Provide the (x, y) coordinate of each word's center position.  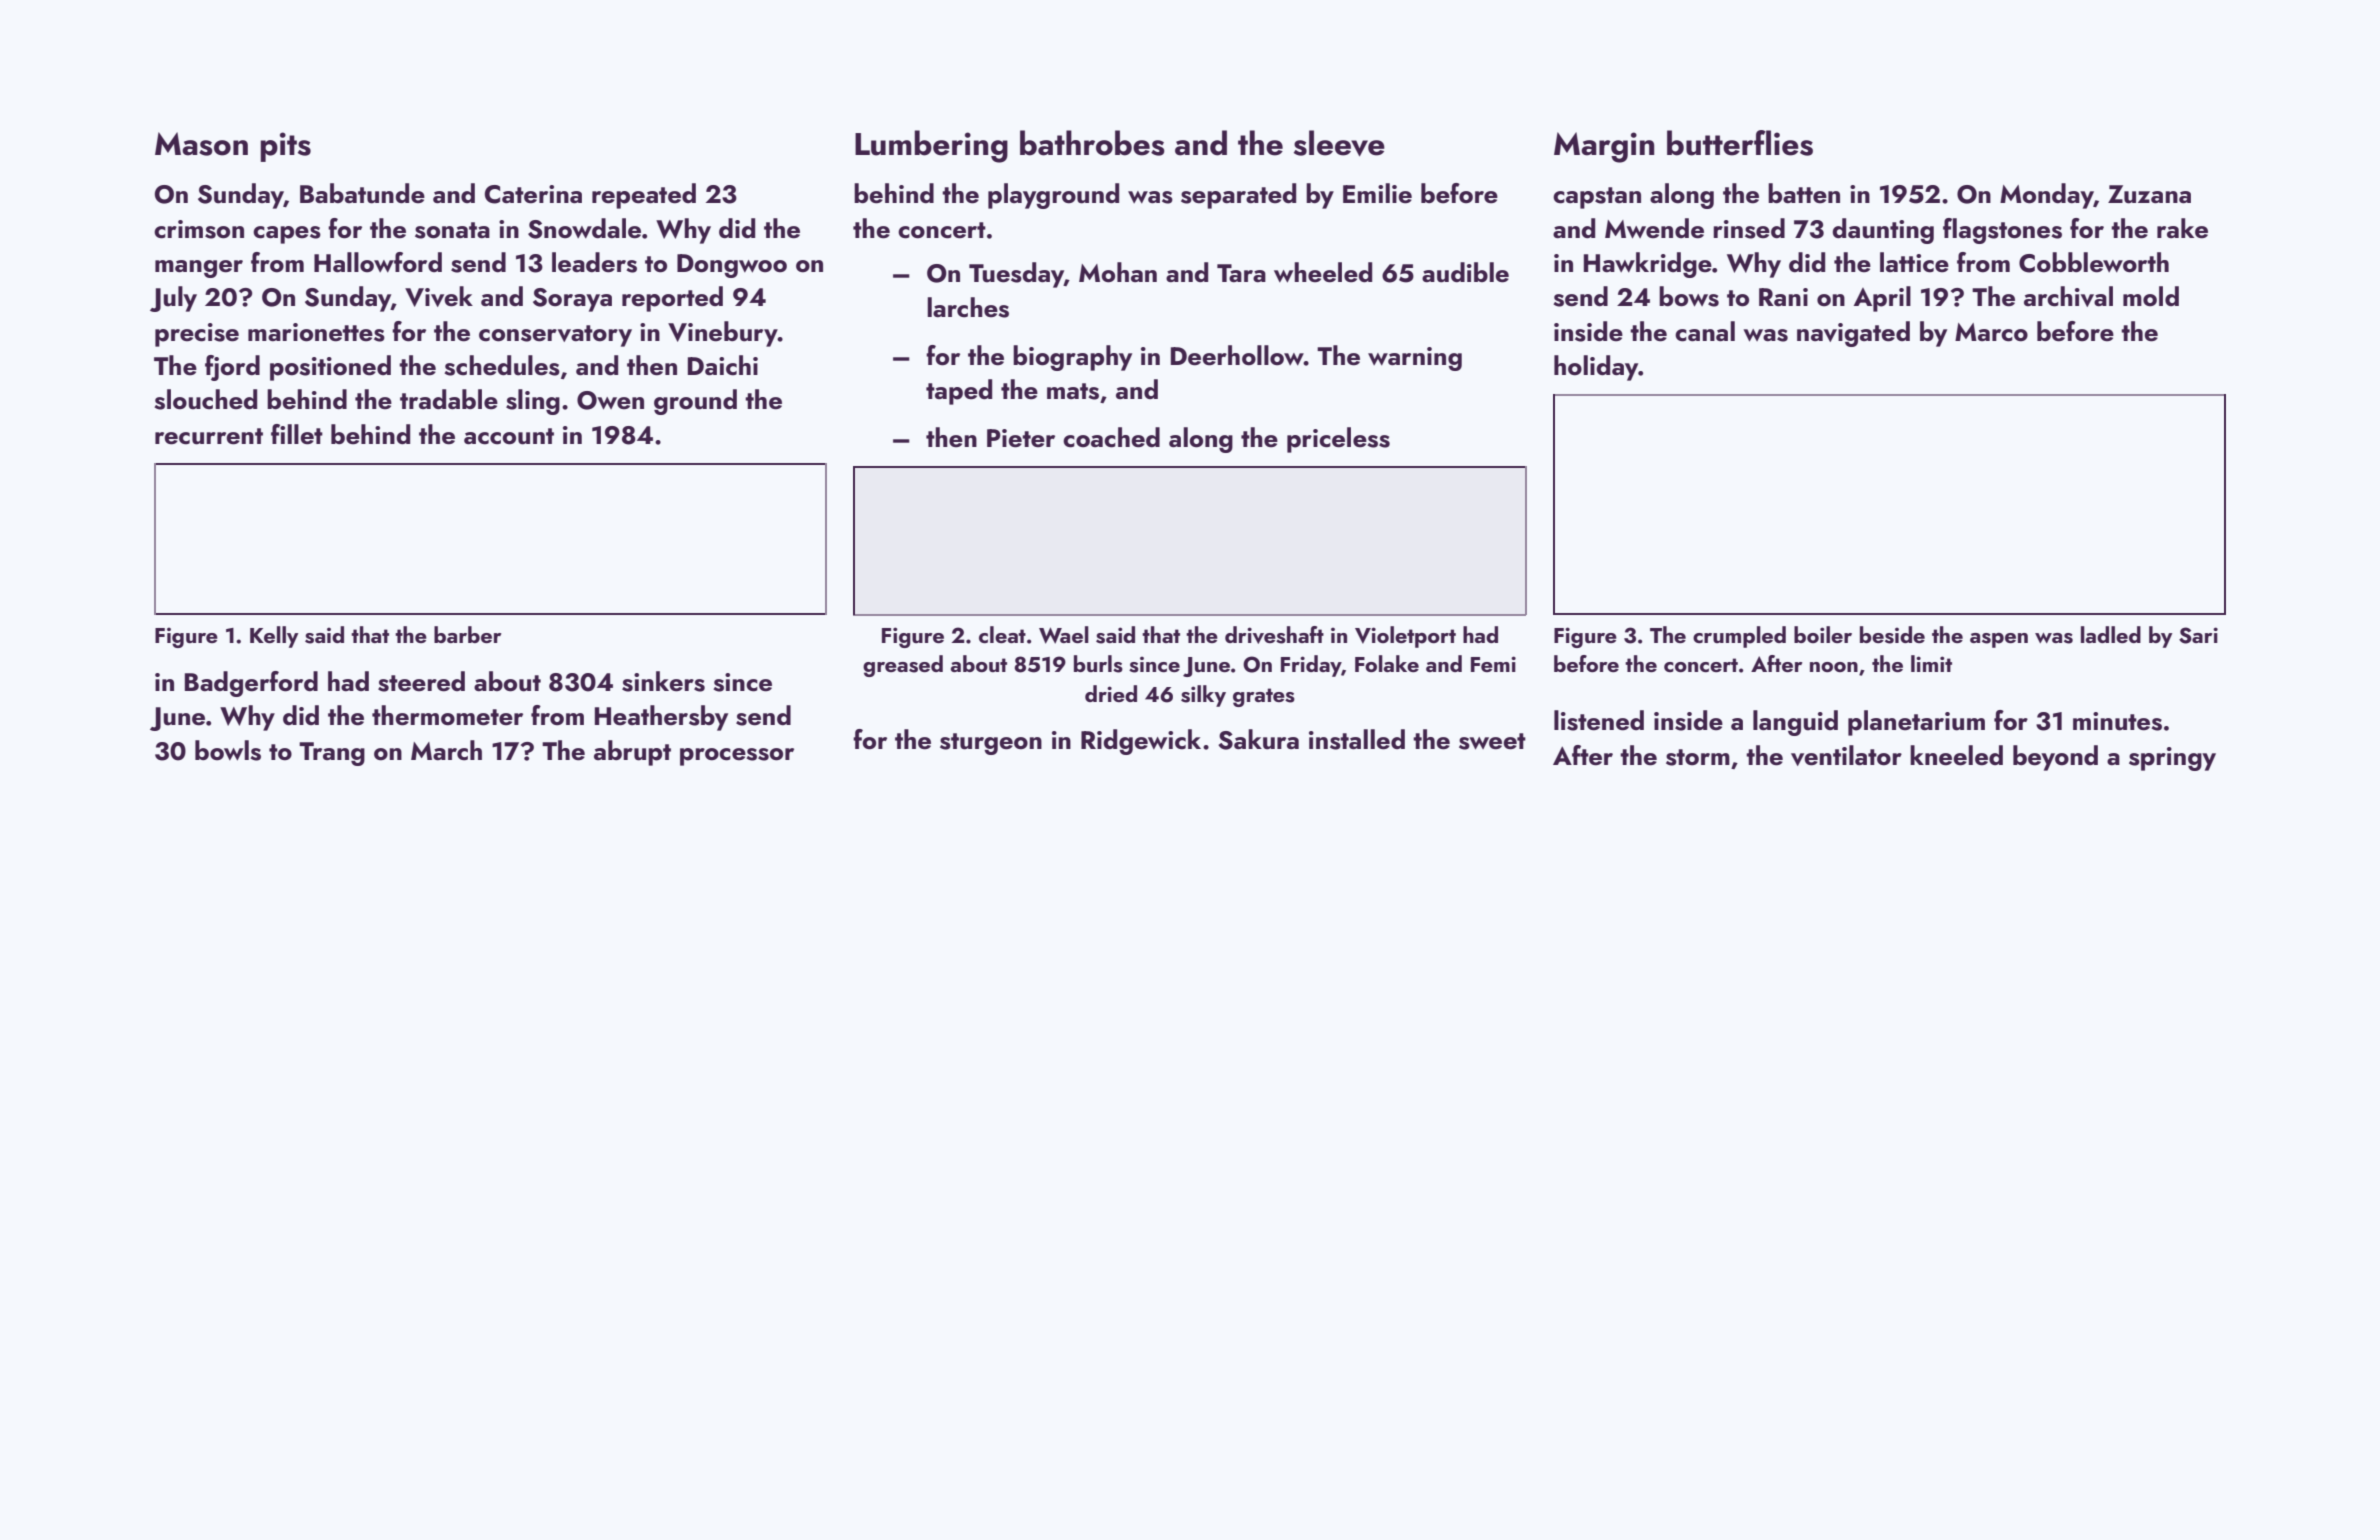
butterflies (1740, 143)
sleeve (1339, 143)
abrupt (632, 753)
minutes (2117, 721)
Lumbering (931, 146)
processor (737, 757)
